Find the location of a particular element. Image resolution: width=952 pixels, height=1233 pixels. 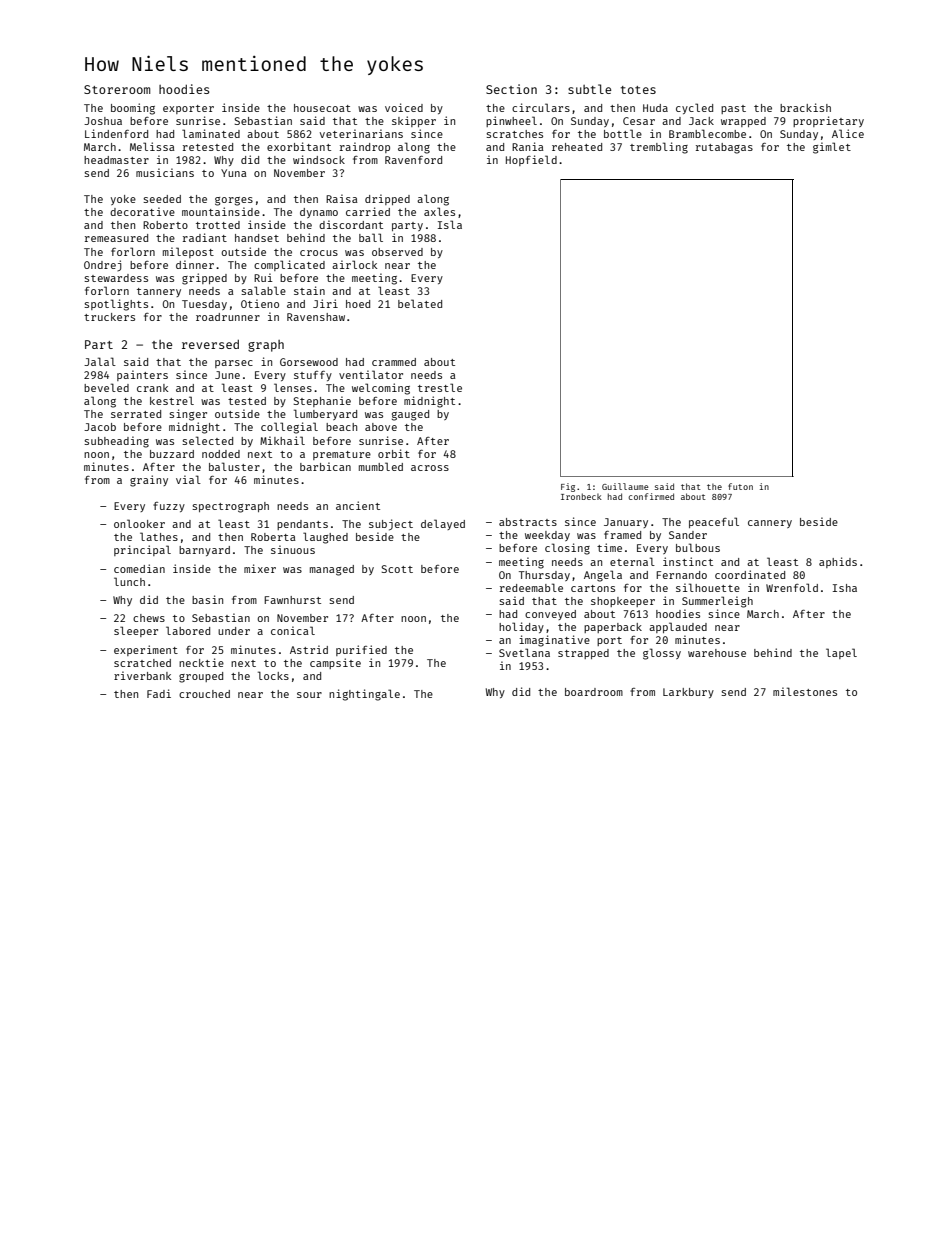

fuzzy is located at coordinates (169, 507).
